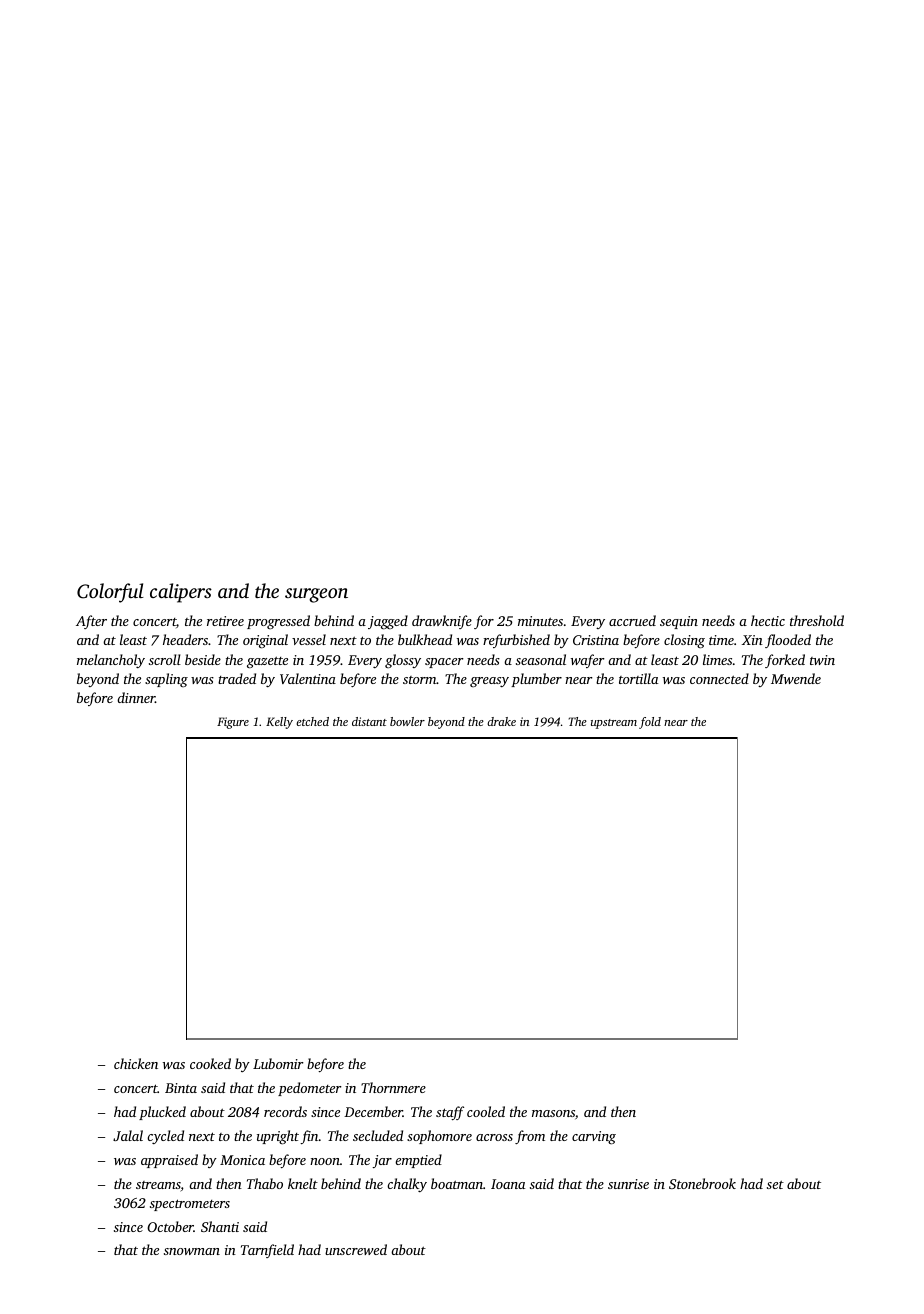 This document has width=924, height=1314. I want to click on unscrewed, so click(356, 1249).
